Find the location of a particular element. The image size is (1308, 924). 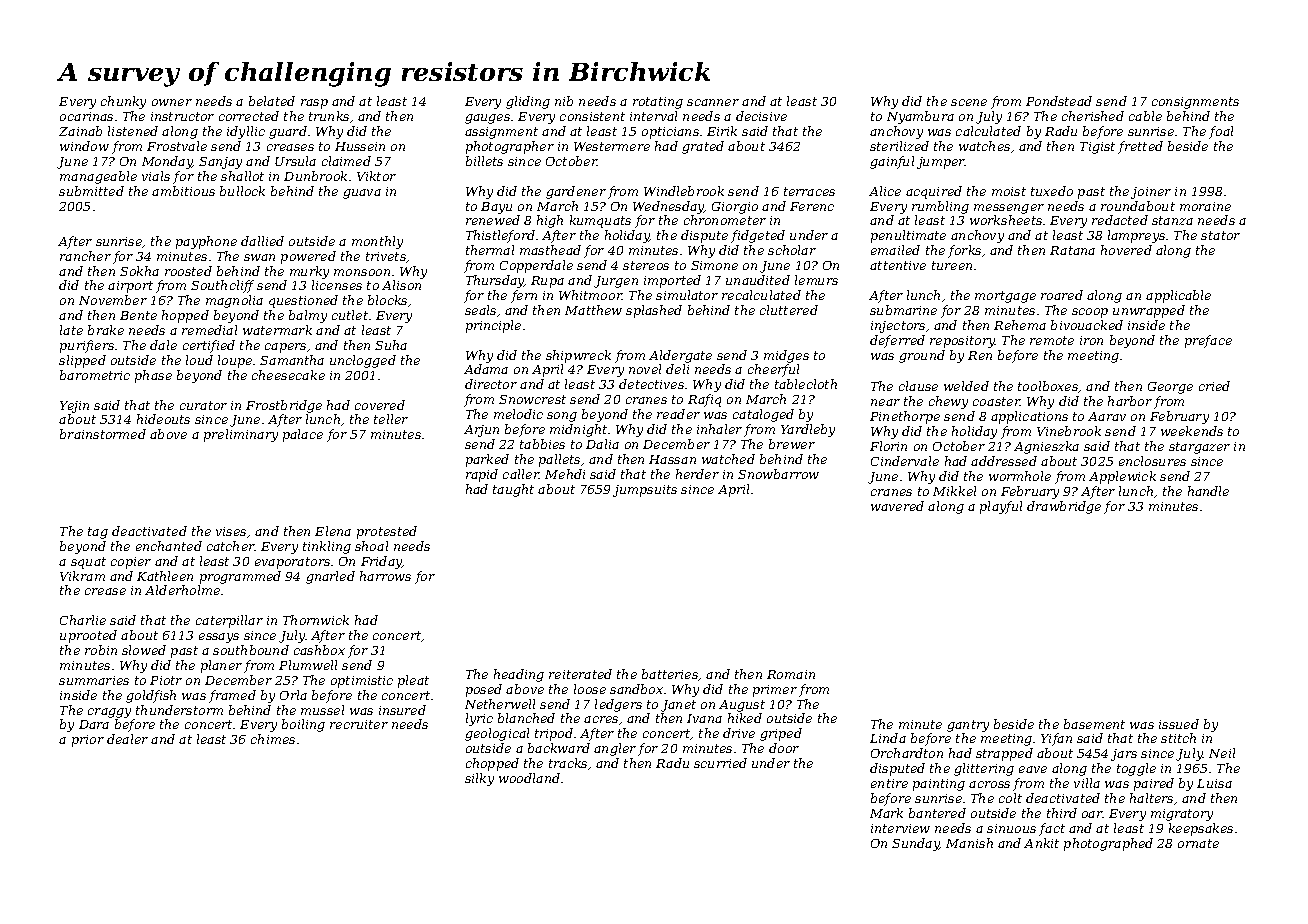

gantry is located at coordinates (968, 726).
